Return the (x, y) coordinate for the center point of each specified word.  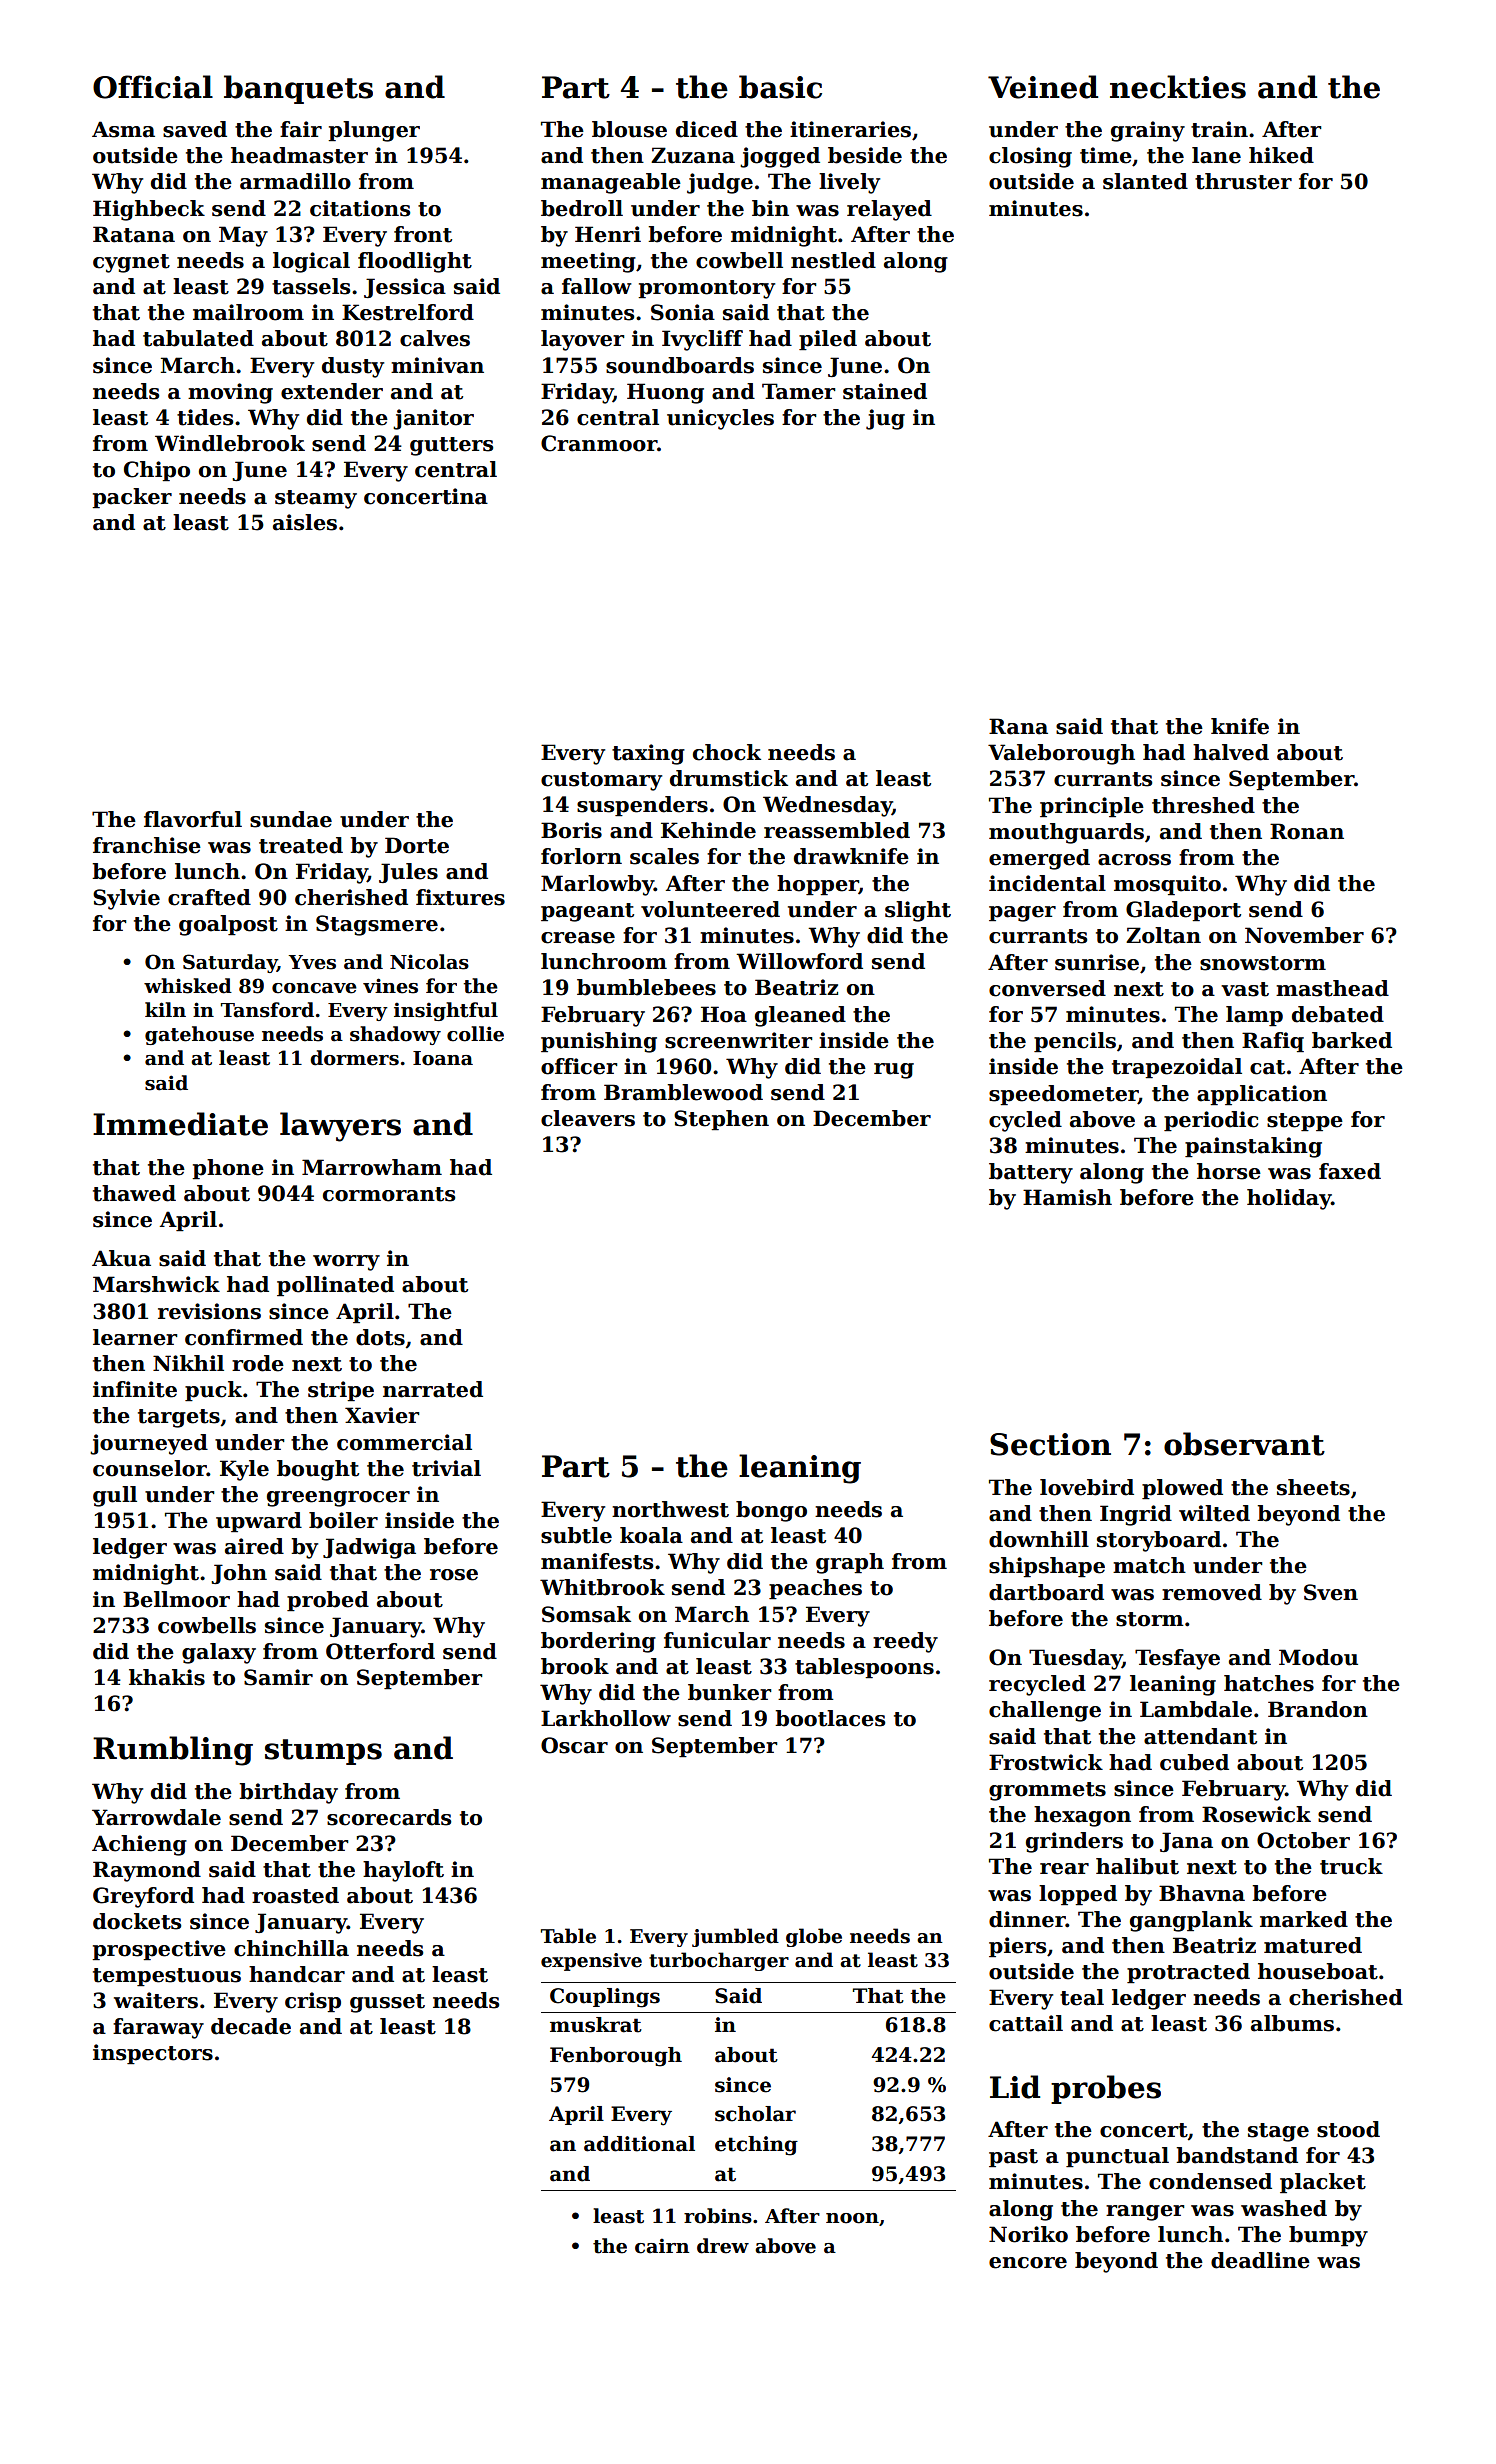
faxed (1350, 1171)
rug (894, 1071)
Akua (121, 1258)
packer (132, 498)
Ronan (1307, 831)
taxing (648, 754)
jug (885, 419)
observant (1244, 1444)
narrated (433, 1389)
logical (311, 262)
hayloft (403, 1871)
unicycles (720, 419)
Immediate (180, 1124)
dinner (1027, 1919)
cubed (1194, 1762)
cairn (662, 2246)
